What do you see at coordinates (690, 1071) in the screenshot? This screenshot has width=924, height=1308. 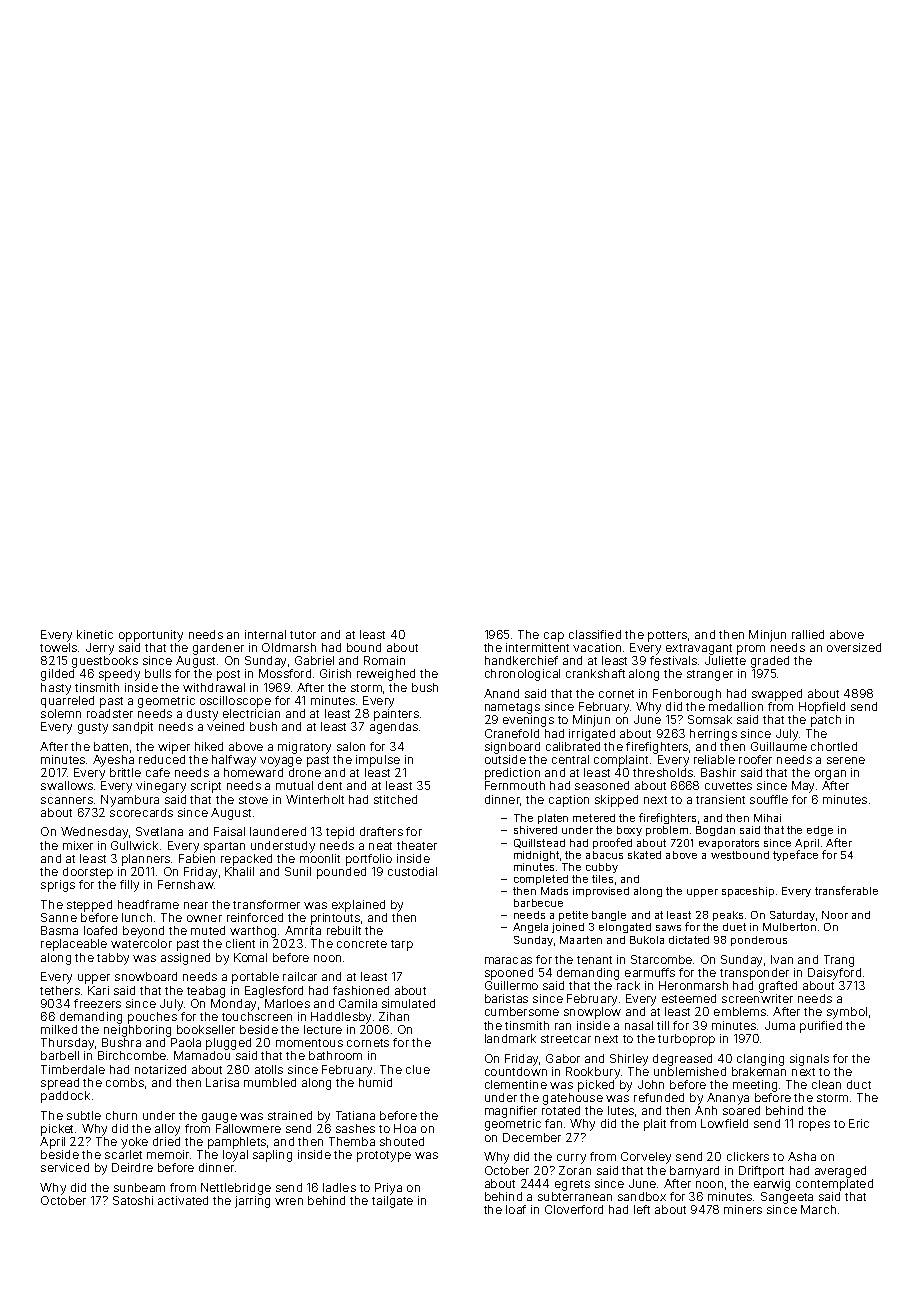 I see `unblemished` at bounding box center [690, 1071].
